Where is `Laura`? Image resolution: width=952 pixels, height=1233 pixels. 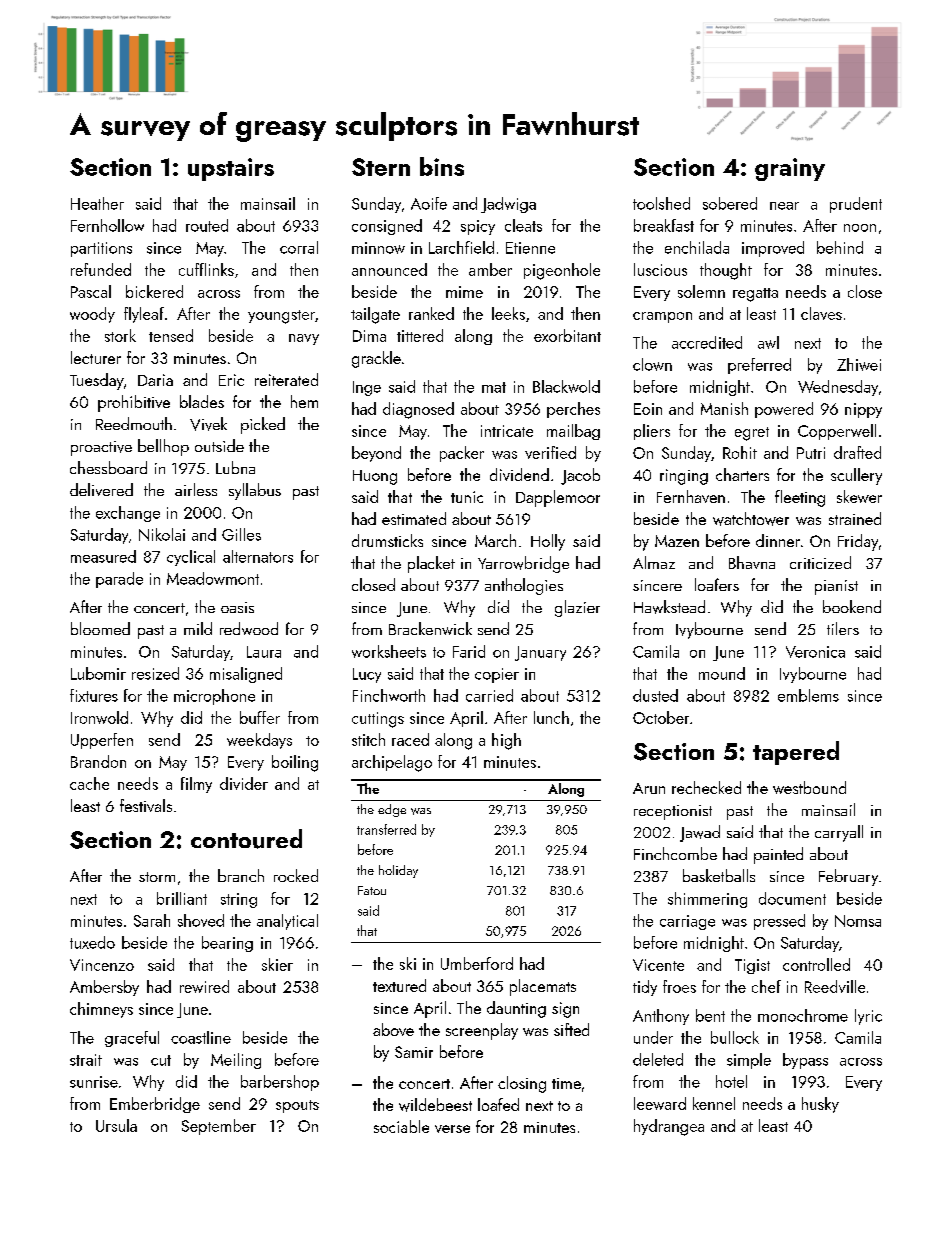 Laura is located at coordinates (264, 652).
